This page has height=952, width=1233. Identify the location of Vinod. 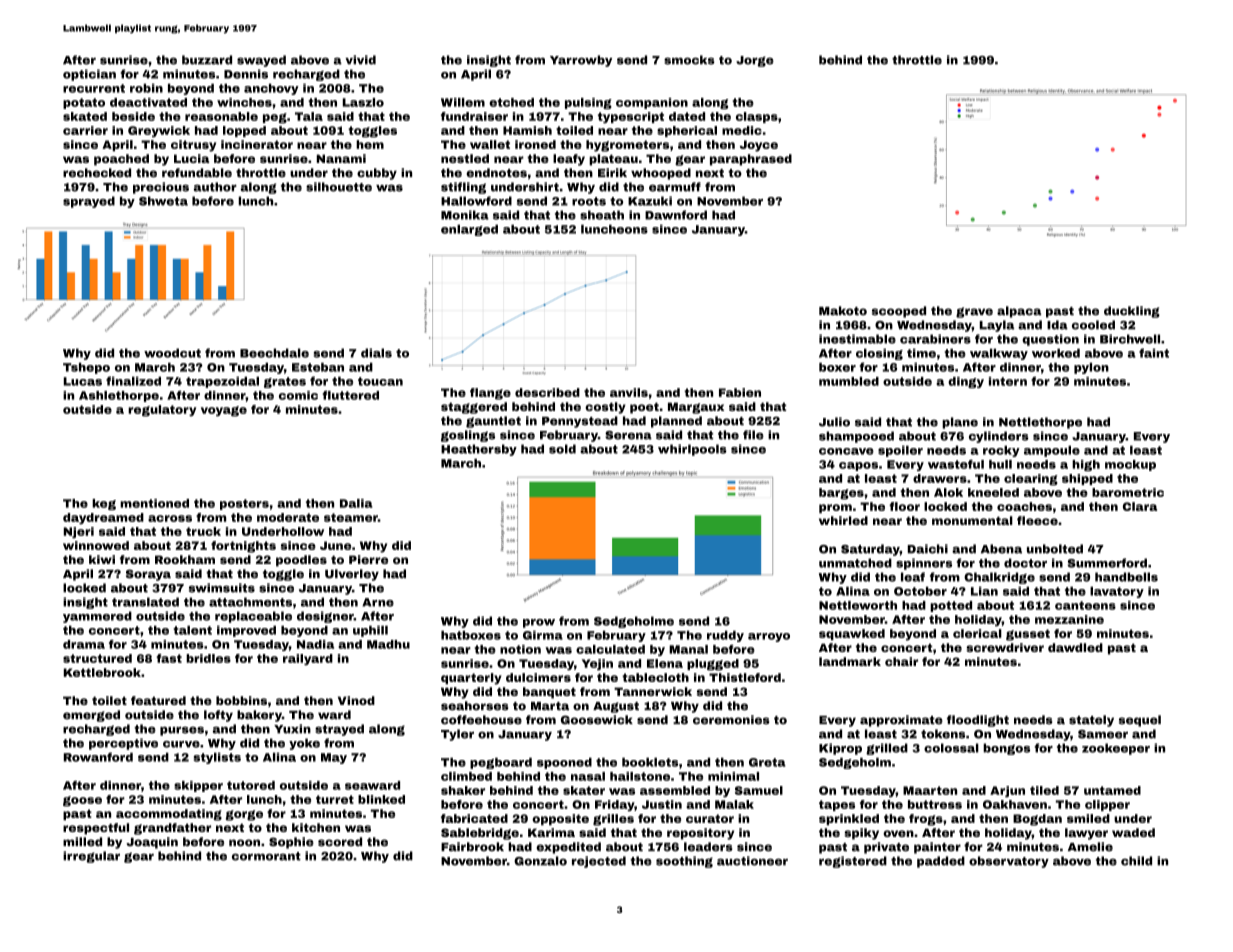
(356, 700).
